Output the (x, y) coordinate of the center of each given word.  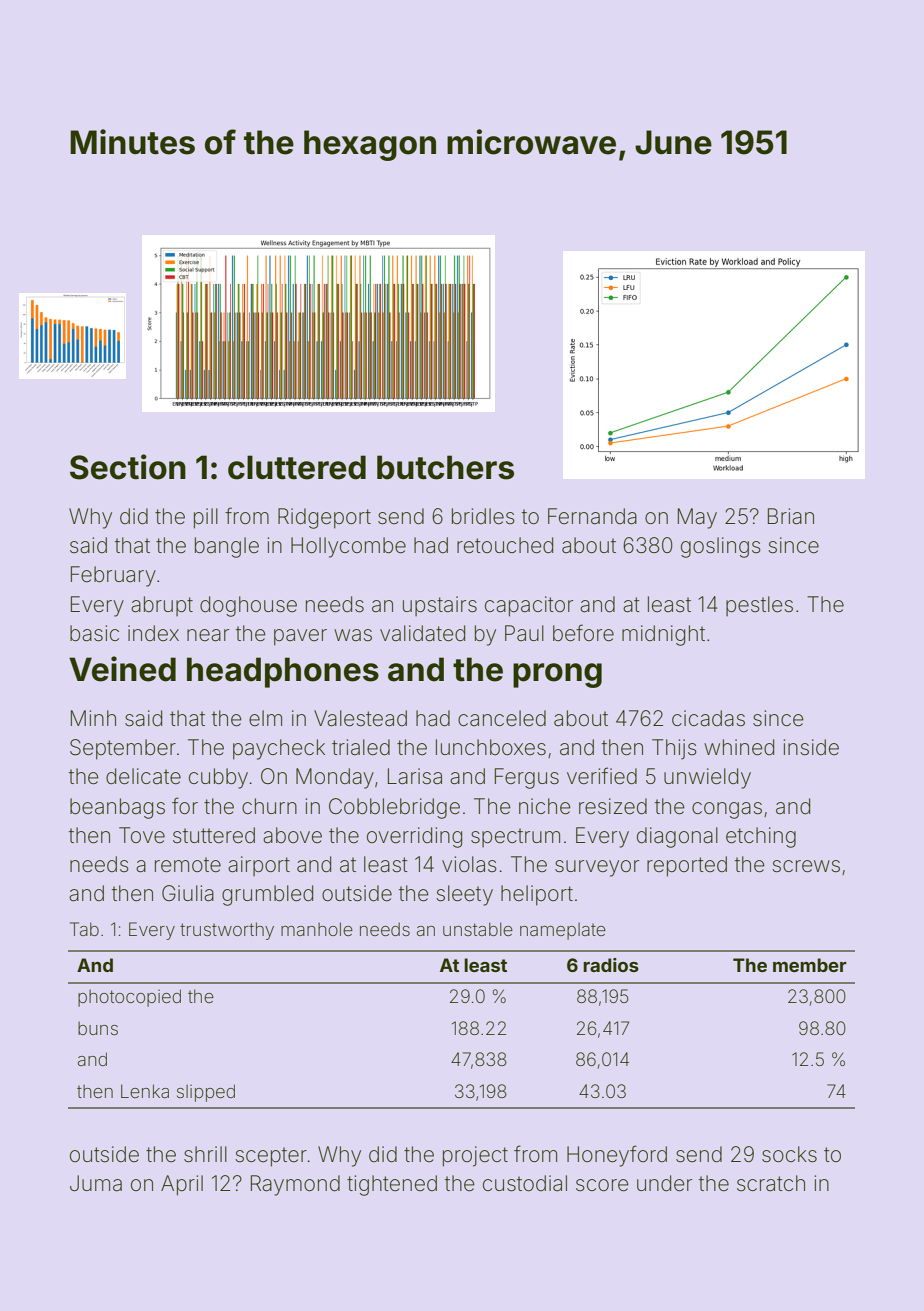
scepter (271, 1157)
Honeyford (617, 1156)
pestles (759, 606)
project (475, 1156)
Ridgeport (324, 518)
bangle (227, 547)
